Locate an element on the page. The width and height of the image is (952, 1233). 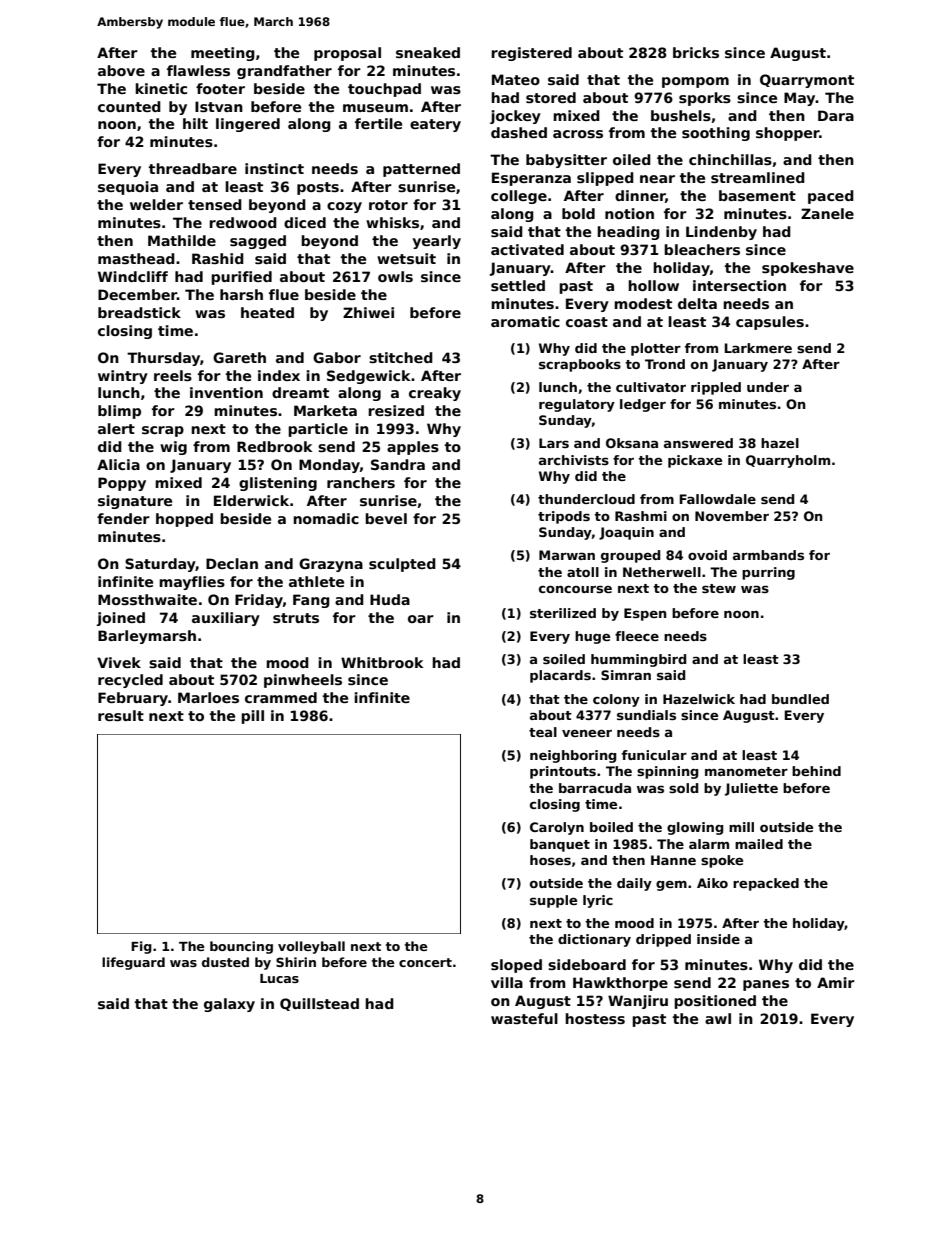
result is located at coordinates (121, 715).
